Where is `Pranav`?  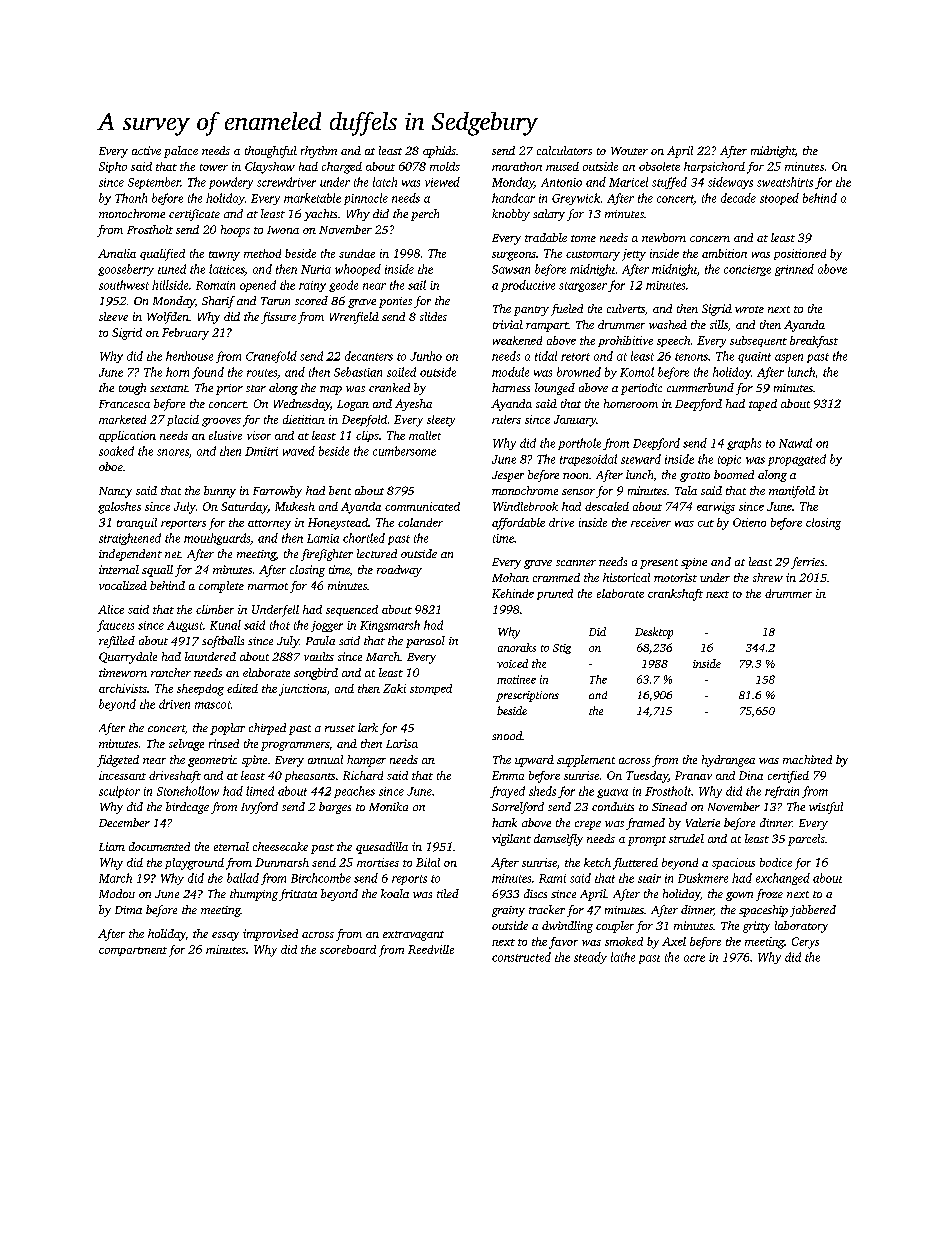
Pranav is located at coordinates (693, 775).
